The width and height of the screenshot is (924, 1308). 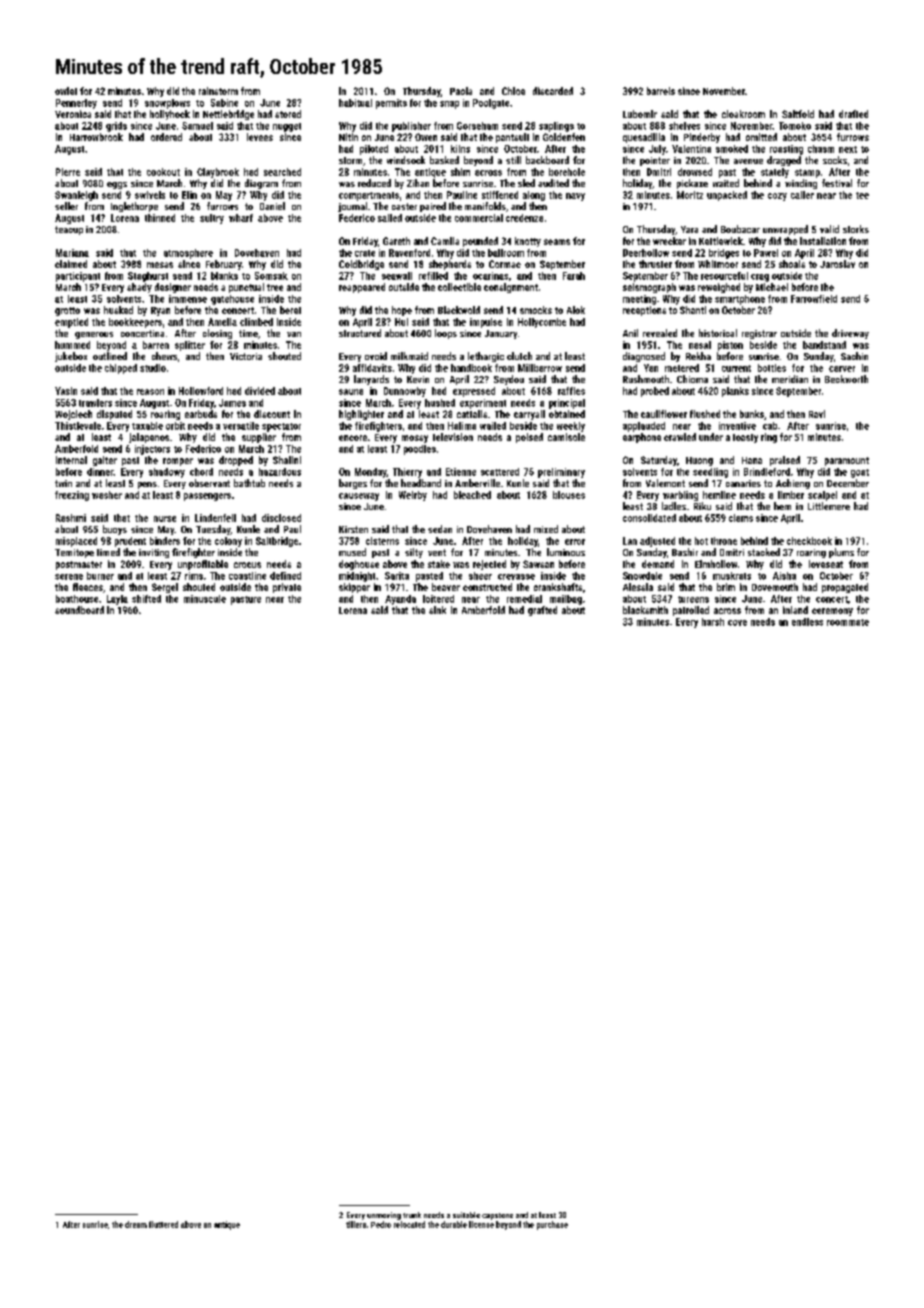 What do you see at coordinates (355, 103) in the screenshot?
I see `habitual` at bounding box center [355, 103].
